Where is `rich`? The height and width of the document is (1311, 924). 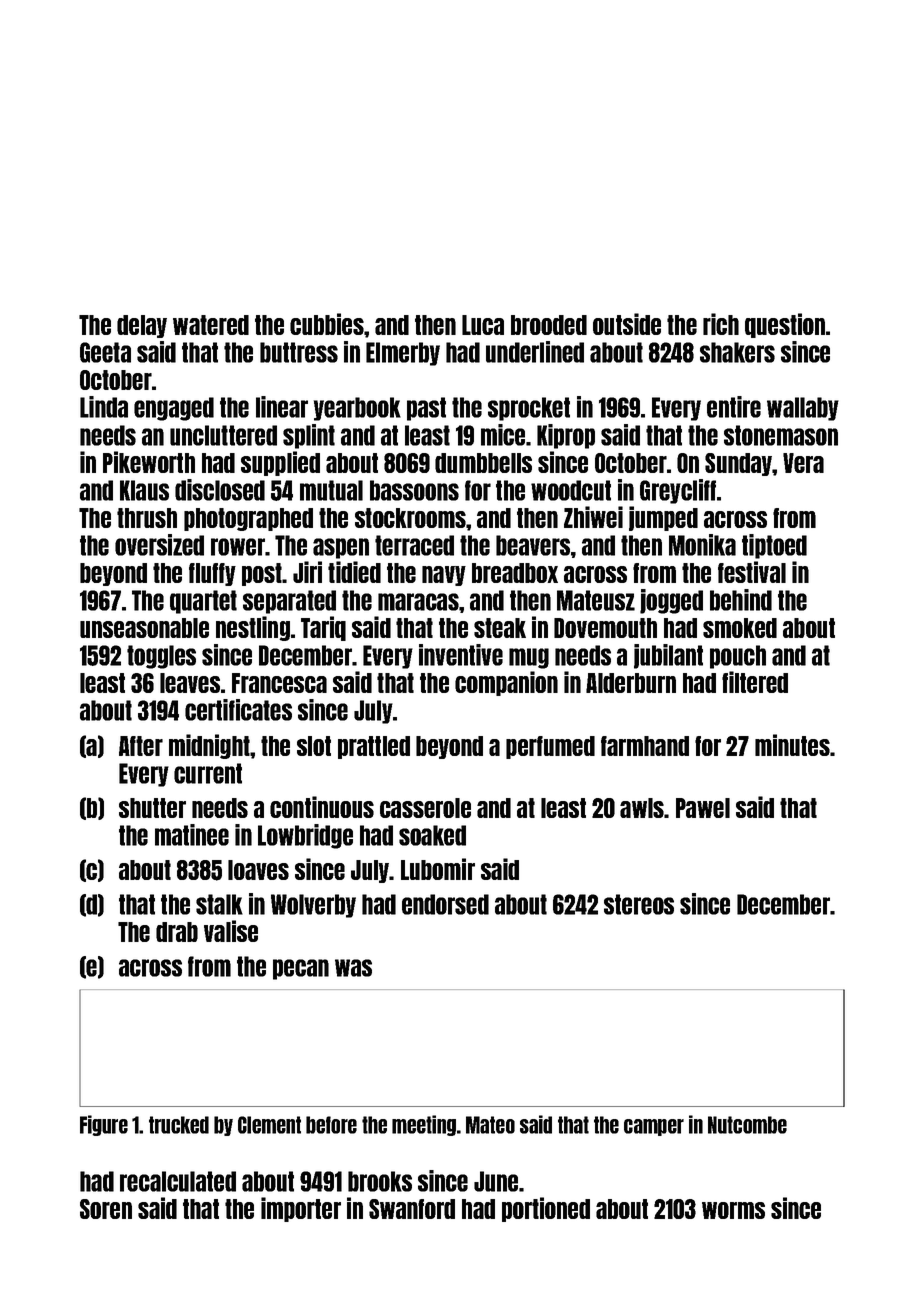
rich is located at coordinates (721, 324).
